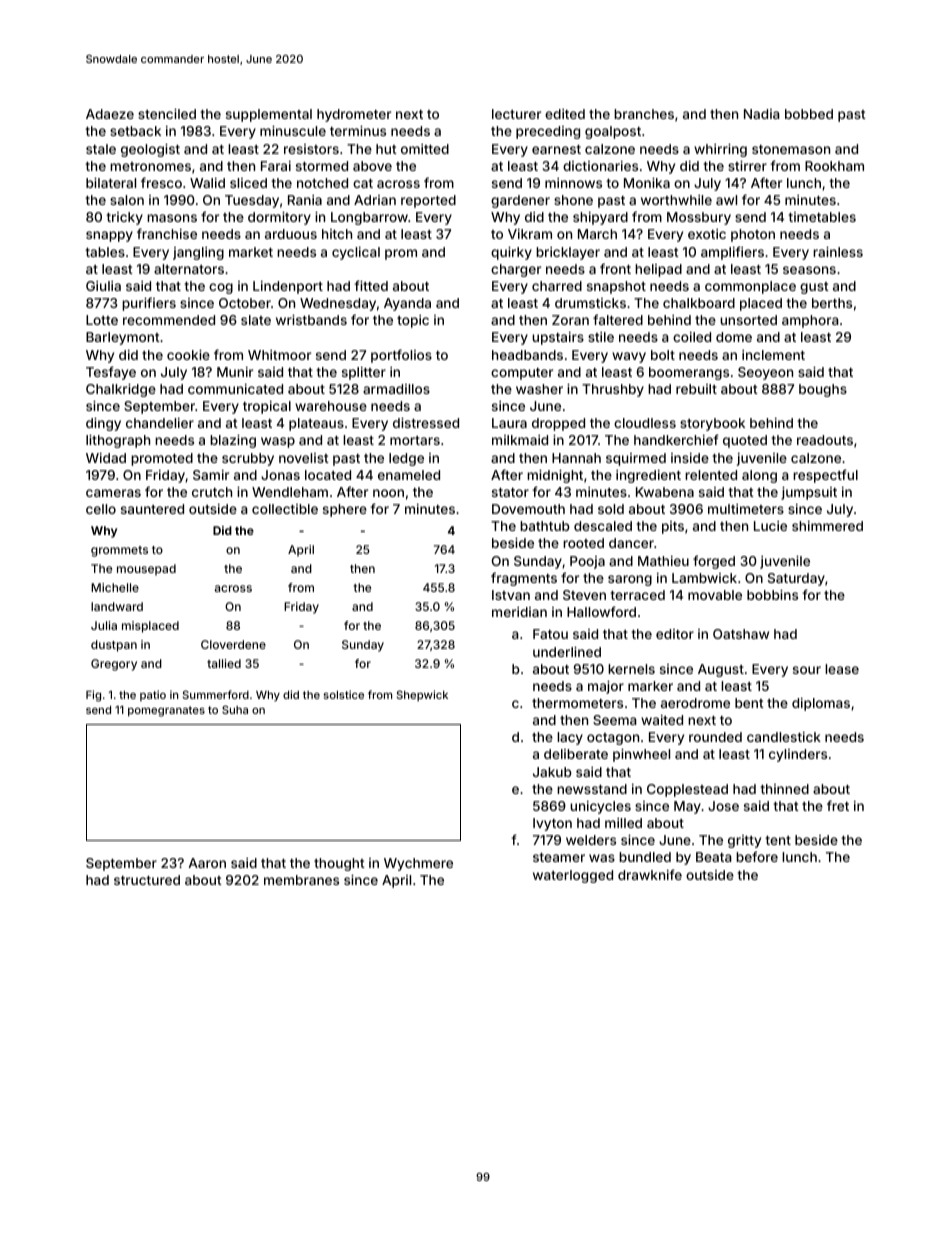 The image size is (952, 1233). What do you see at coordinates (809, 270) in the page?
I see `seasons` at bounding box center [809, 270].
